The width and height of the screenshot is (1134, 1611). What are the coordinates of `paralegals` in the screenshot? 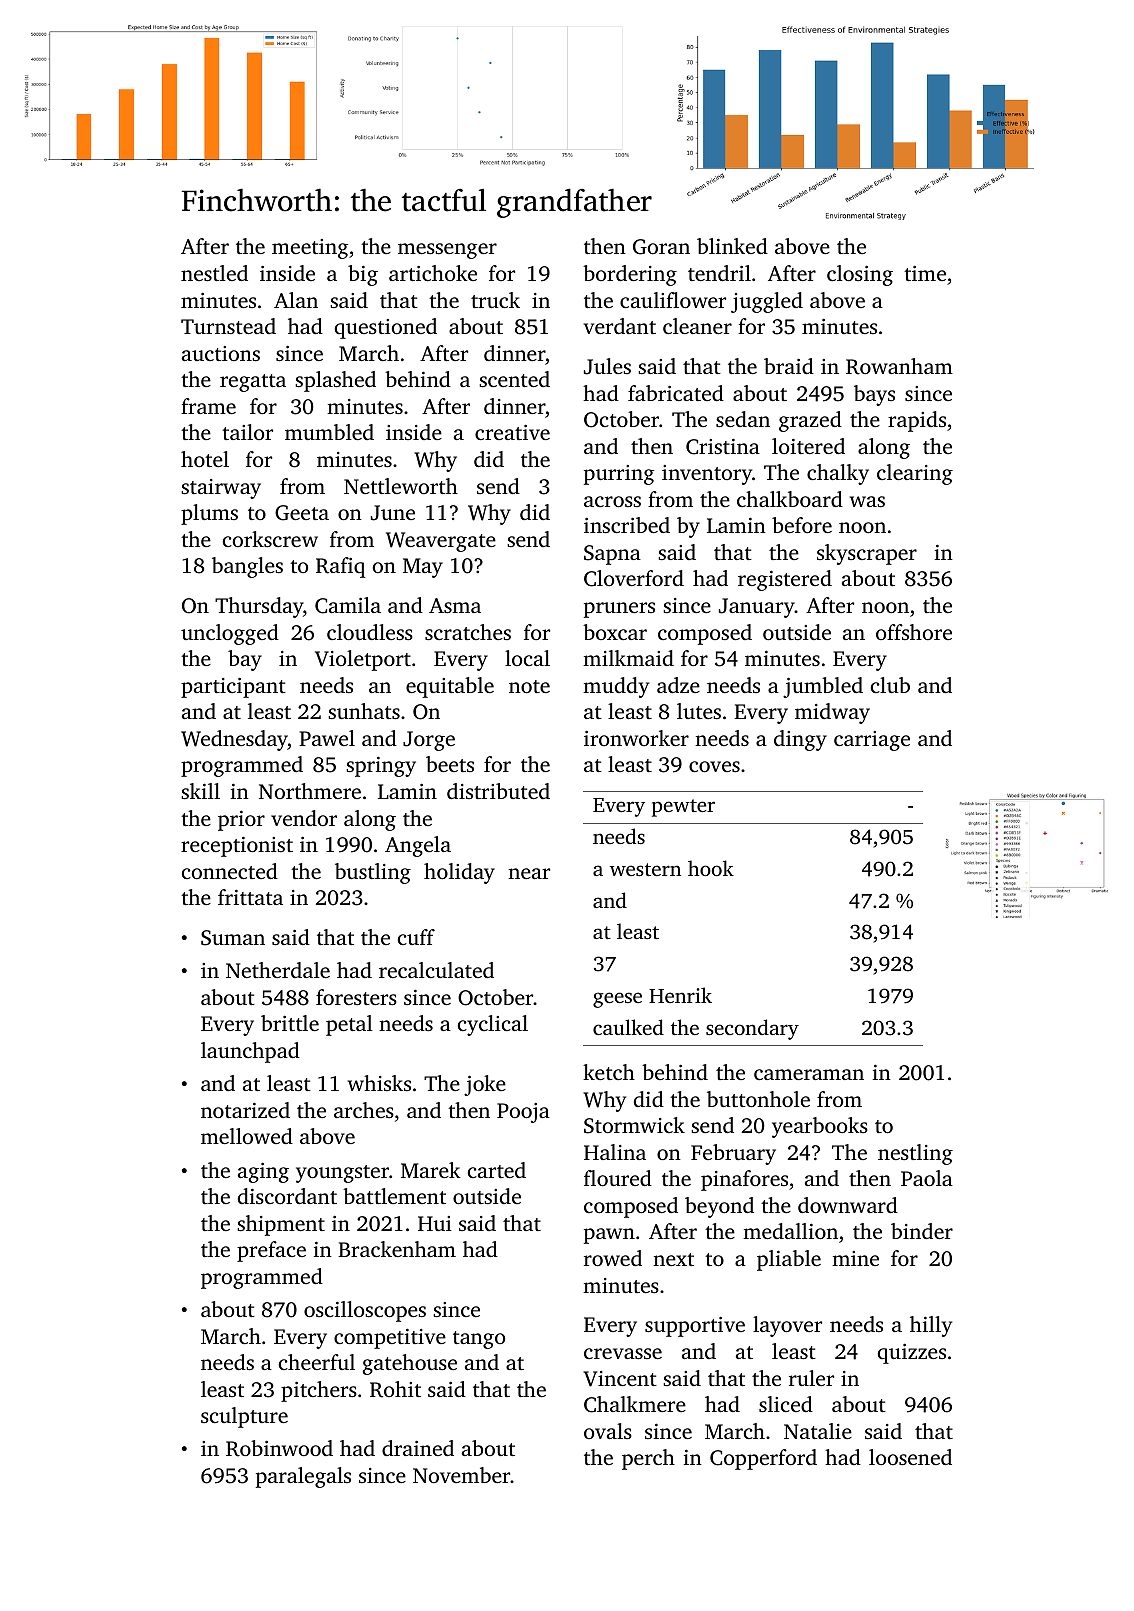 It's located at (303, 1477).
